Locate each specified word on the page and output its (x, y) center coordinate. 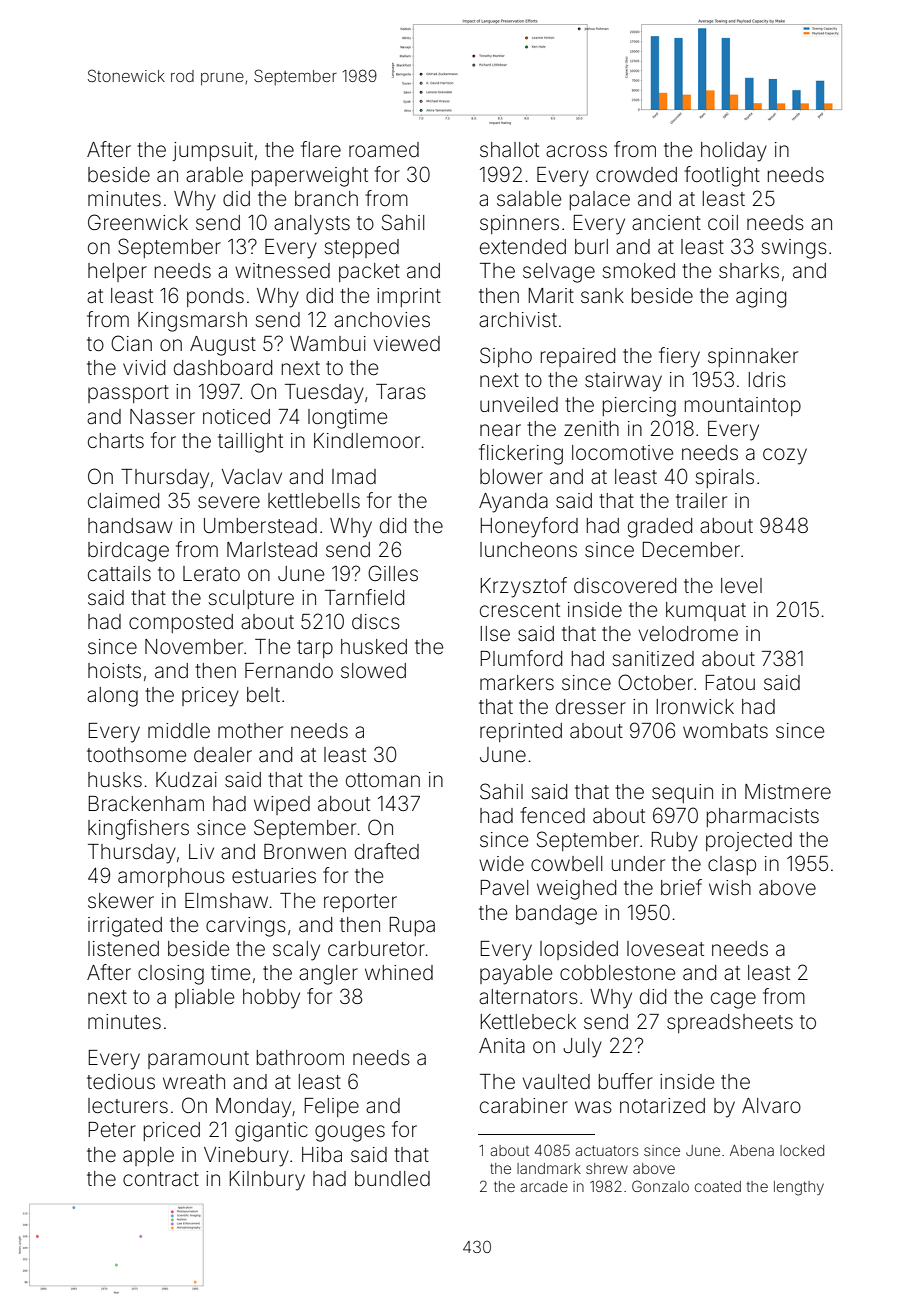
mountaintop (743, 406)
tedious (121, 1082)
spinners (519, 224)
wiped (282, 805)
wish (730, 887)
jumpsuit (213, 151)
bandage (556, 915)
